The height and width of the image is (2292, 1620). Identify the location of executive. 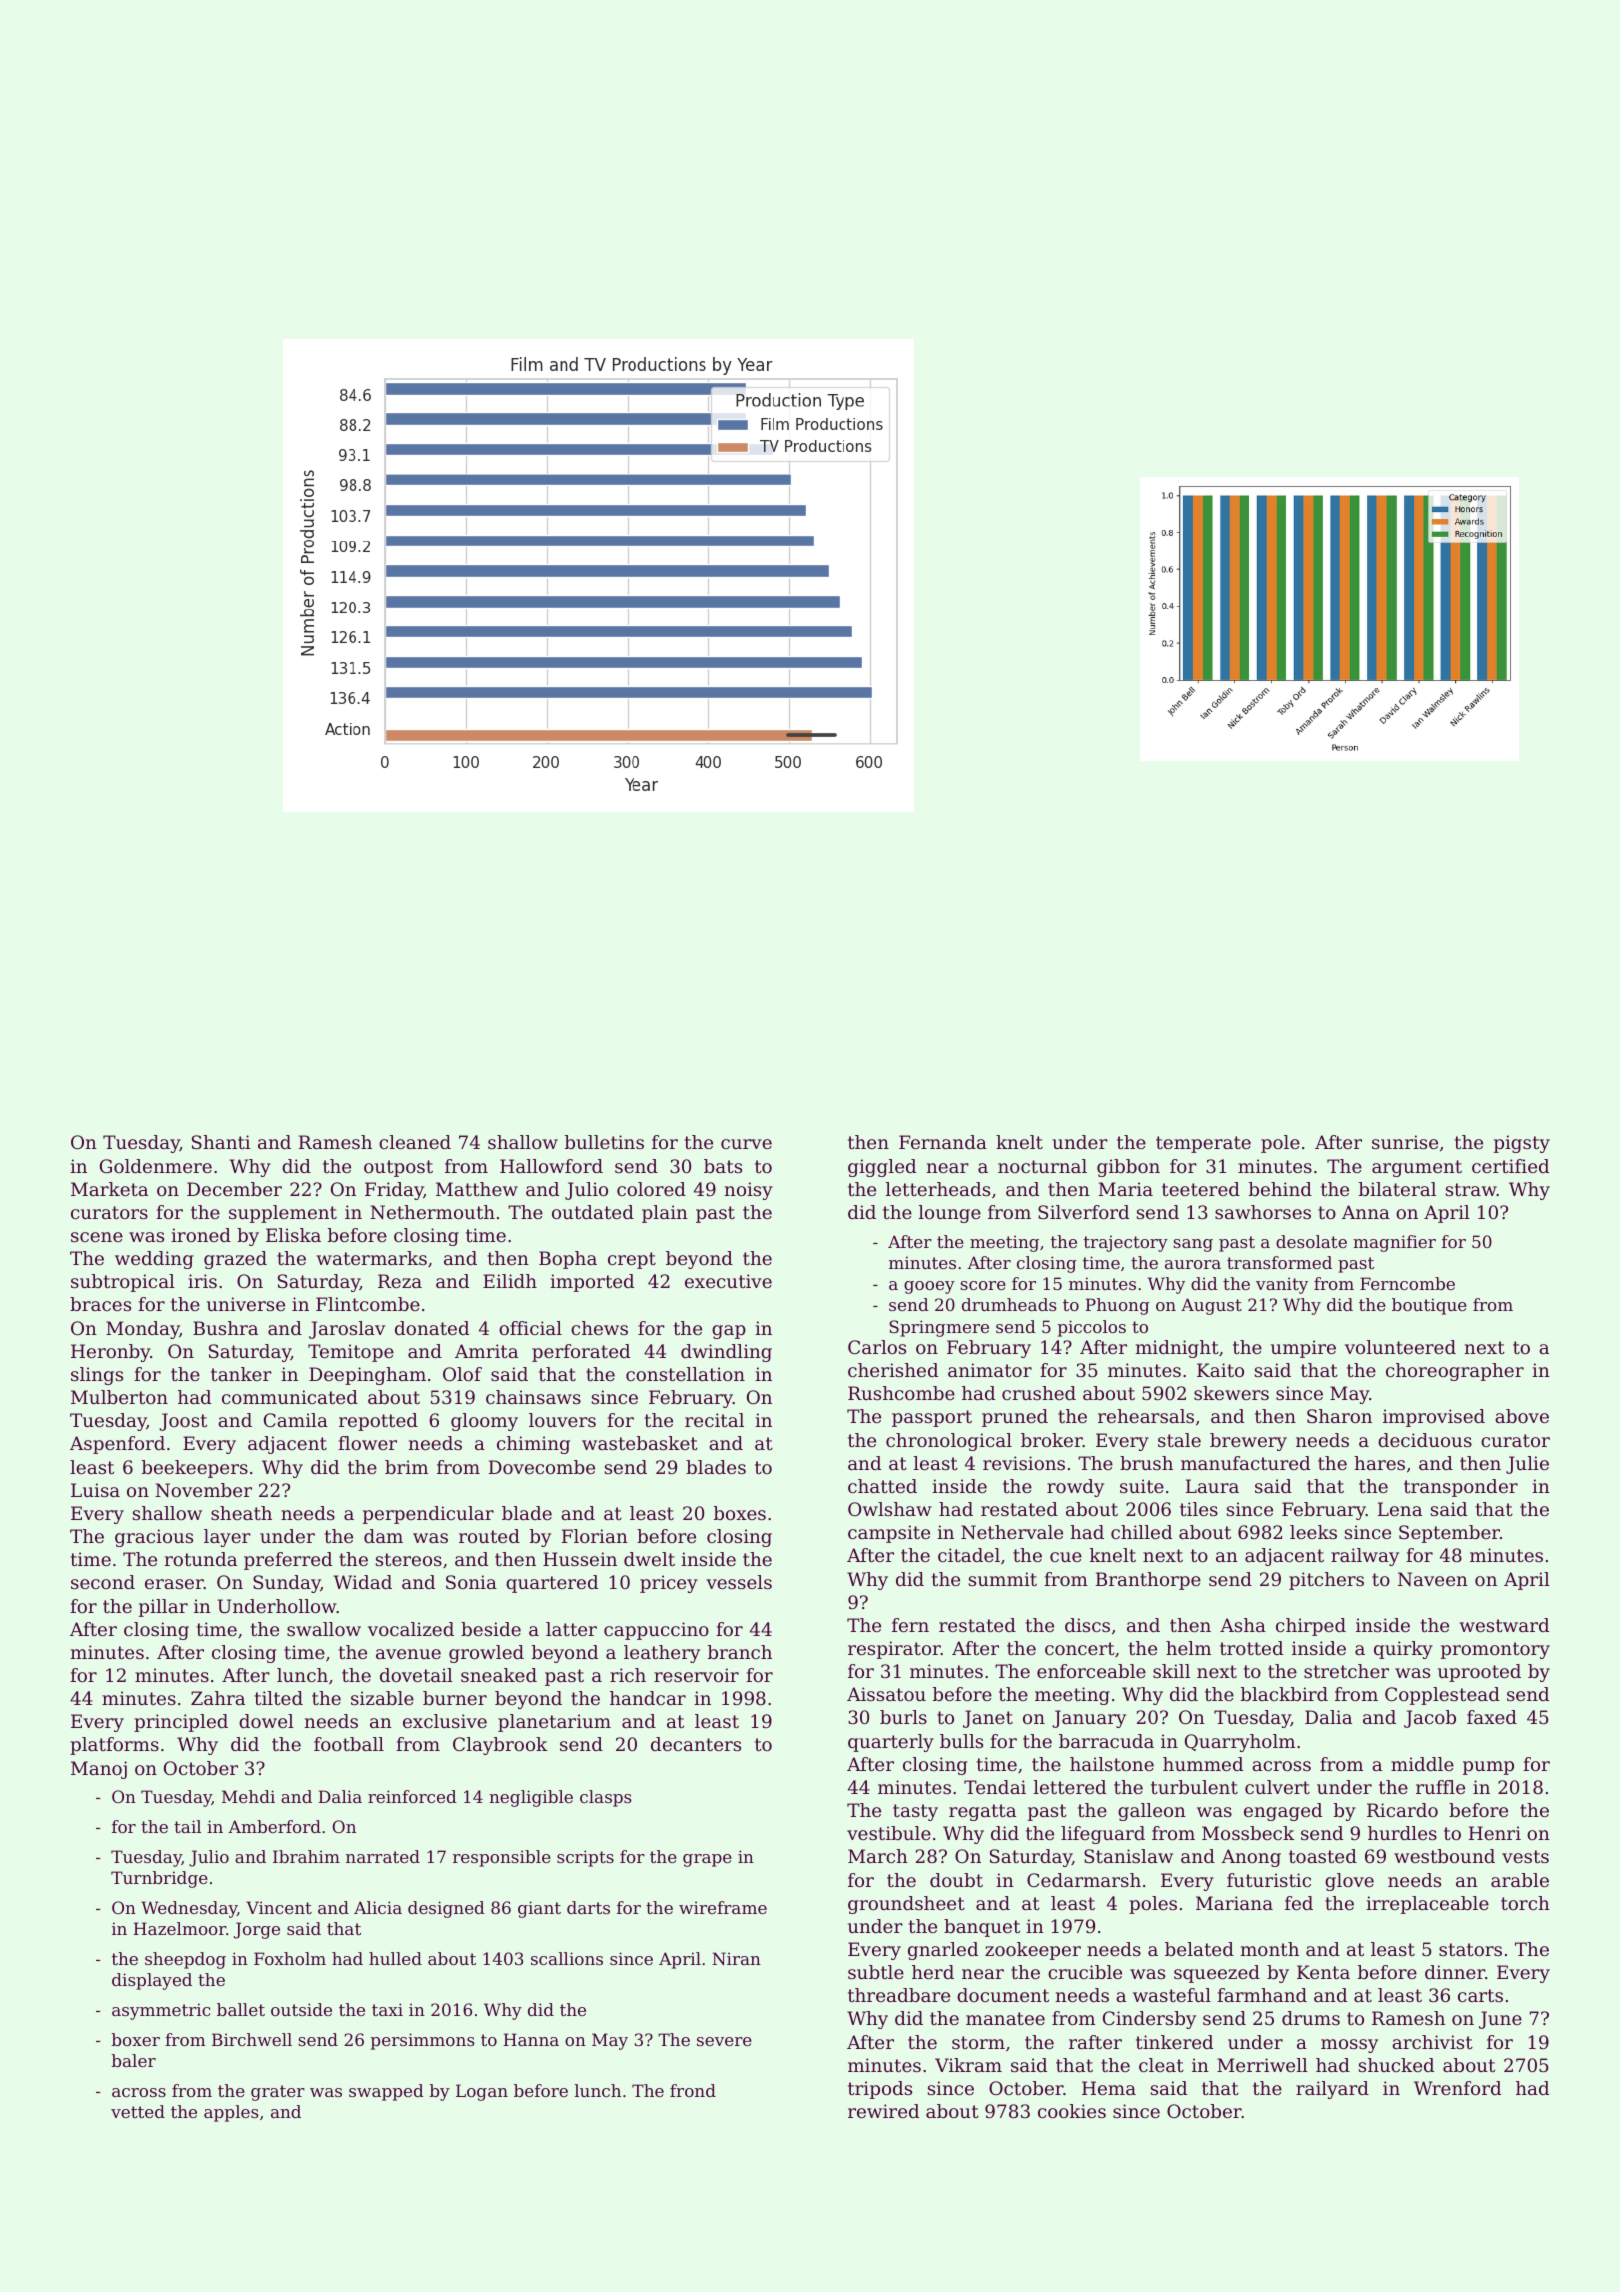
(728, 1281).
